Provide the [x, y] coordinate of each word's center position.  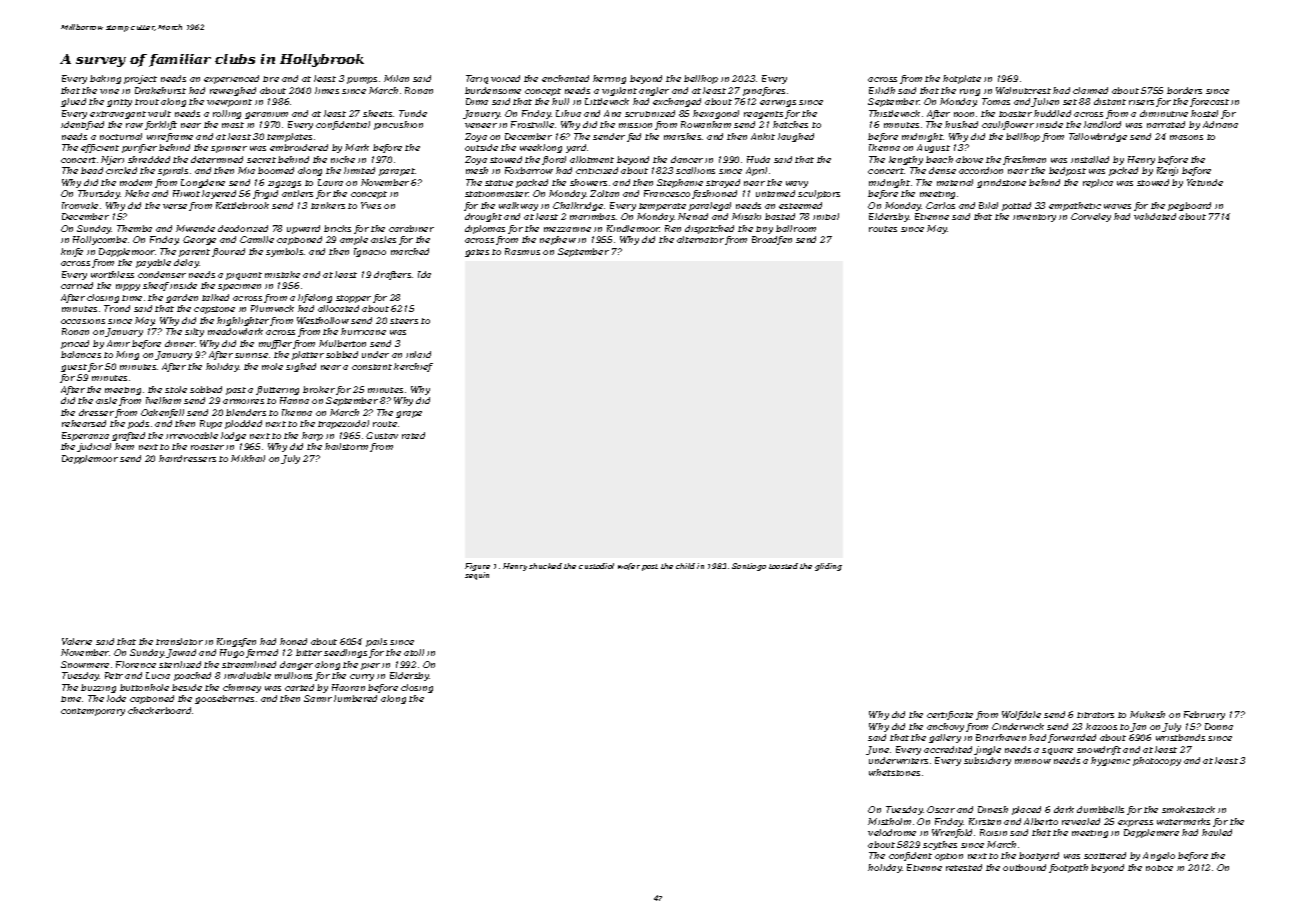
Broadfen [772, 240]
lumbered [355, 698]
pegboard [1189, 206]
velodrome [892, 832]
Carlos [940, 205]
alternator [700, 239]
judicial [94, 447]
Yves [371, 205]
